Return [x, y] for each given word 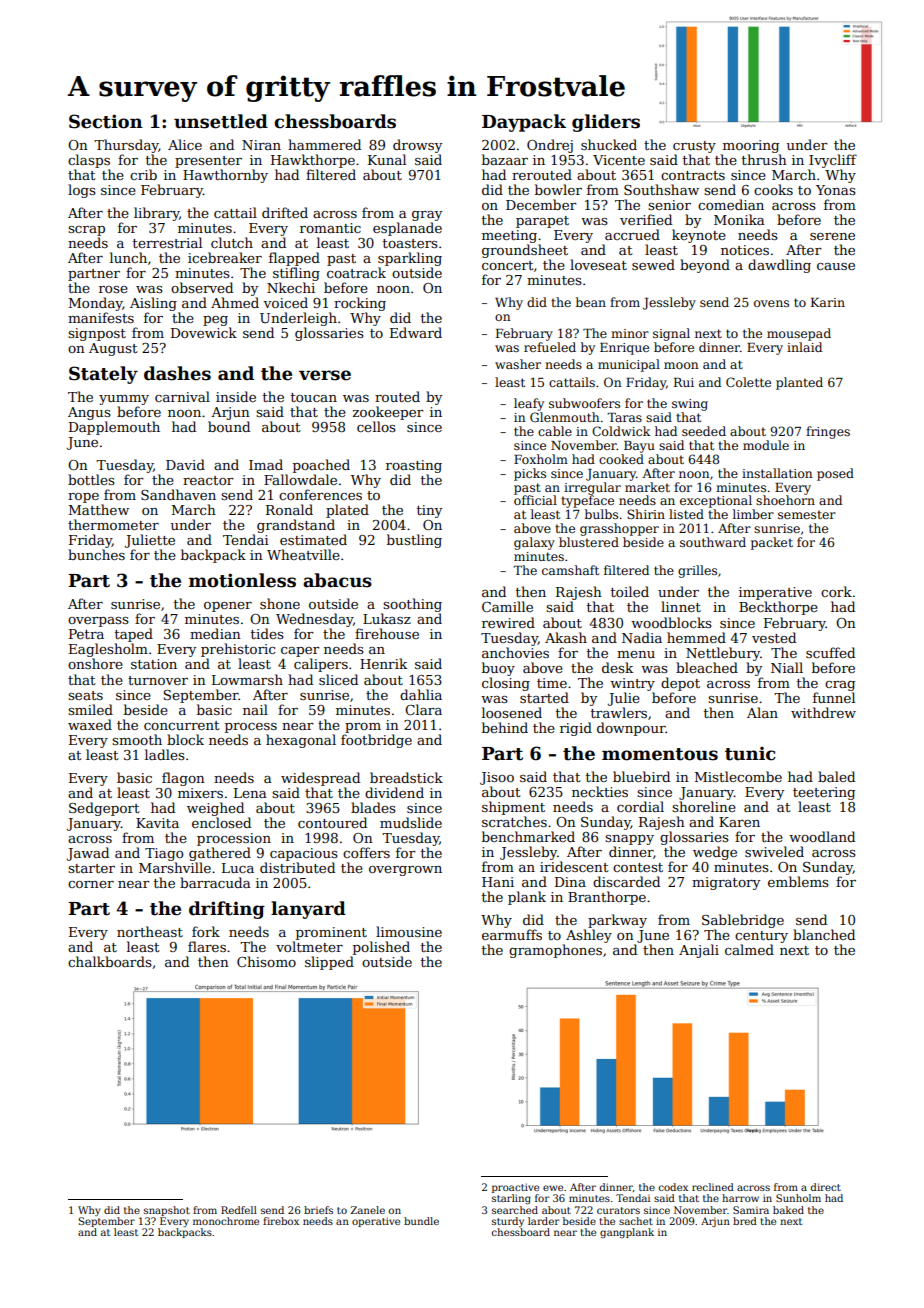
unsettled [221, 121]
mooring [751, 146]
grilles [697, 571]
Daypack [524, 123]
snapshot [167, 1211]
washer [518, 364]
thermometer [113, 524]
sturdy [508, 1222]
